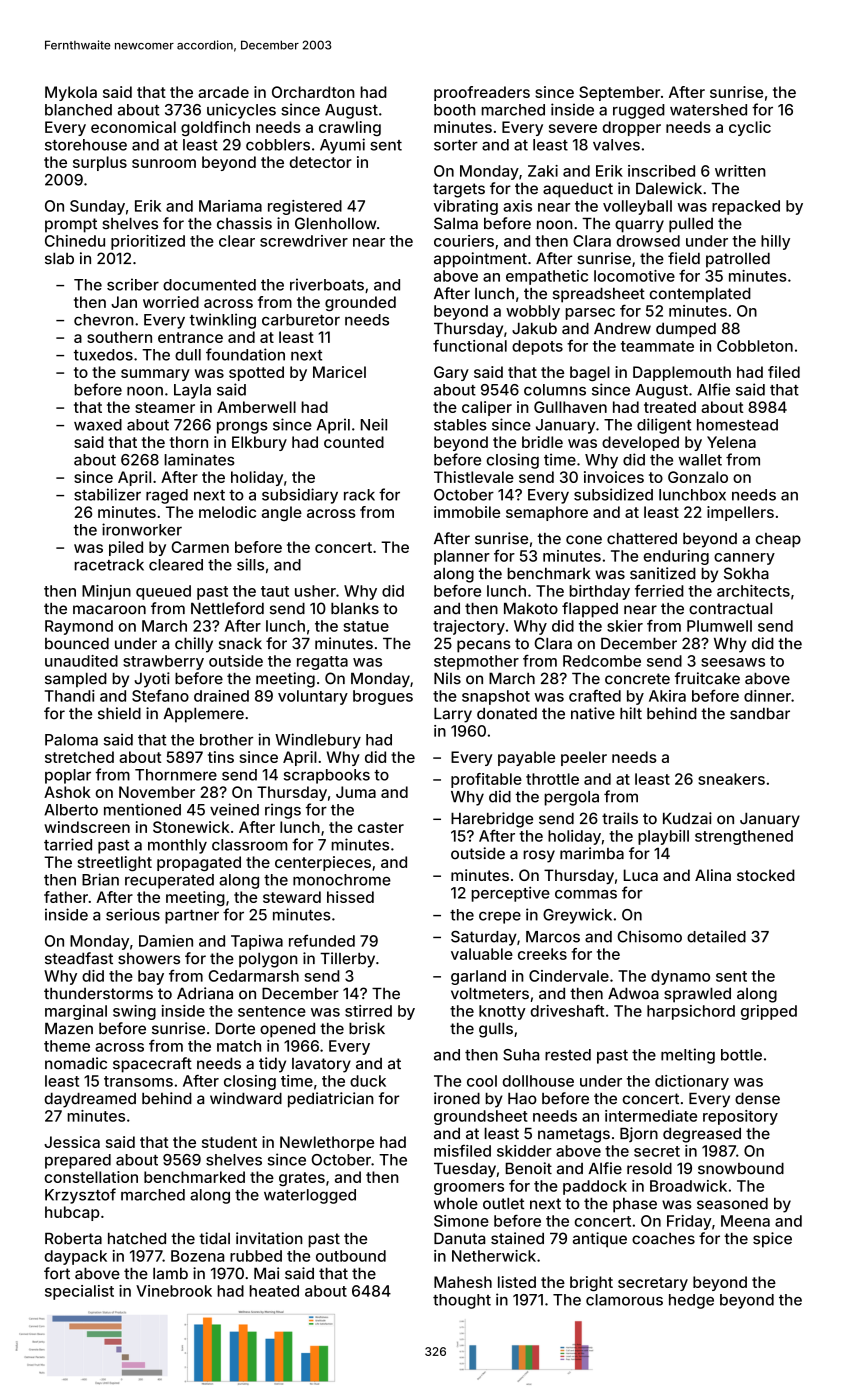  I want to click on homestead, so click(737, 425).
